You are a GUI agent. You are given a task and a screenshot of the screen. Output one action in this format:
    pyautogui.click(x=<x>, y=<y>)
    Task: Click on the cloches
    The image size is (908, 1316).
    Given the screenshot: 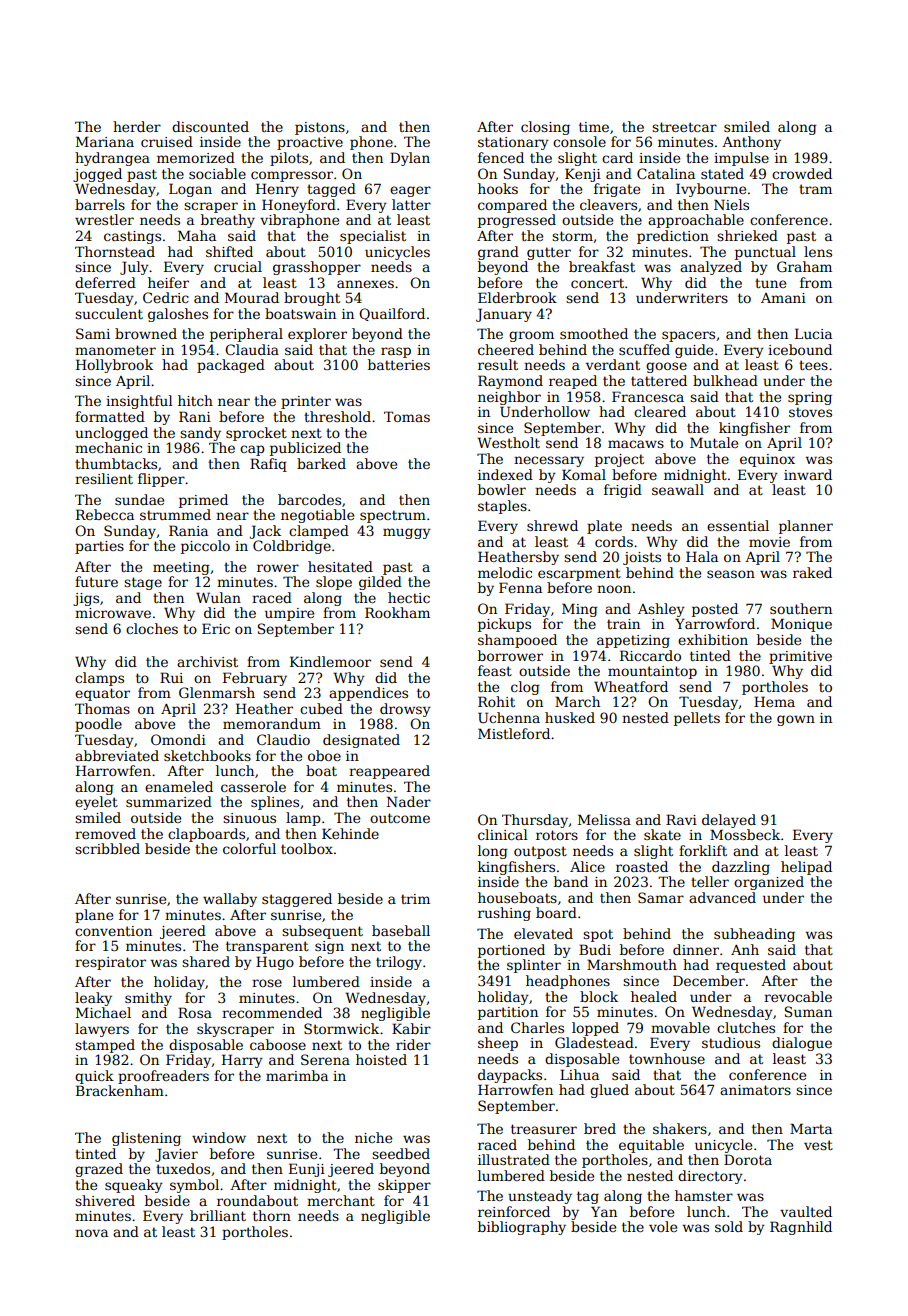 What is the action you would take?
    pyautogui.click(x=152, y=628)
